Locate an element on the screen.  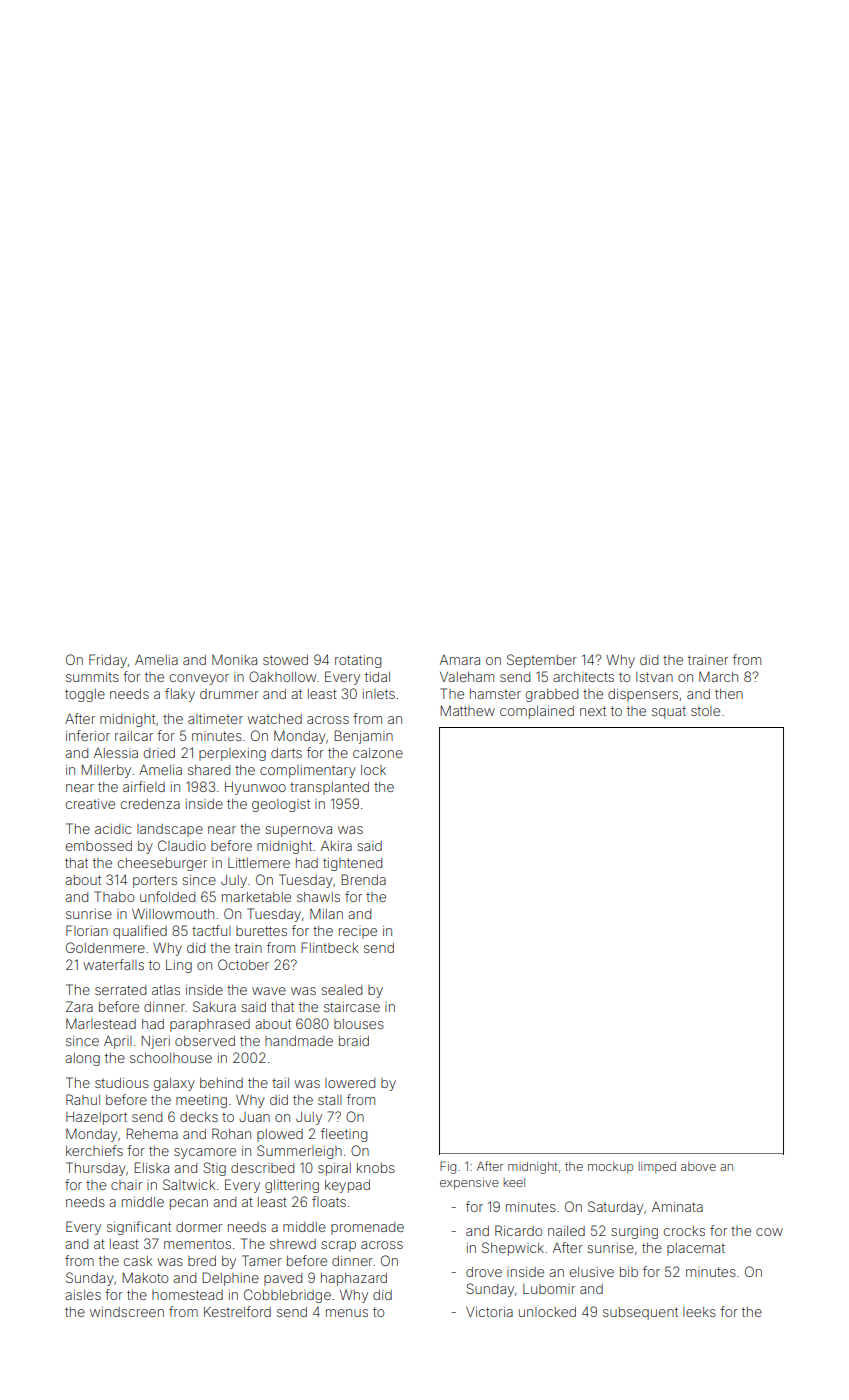
aisles is located at coordinates (83, 1295).
